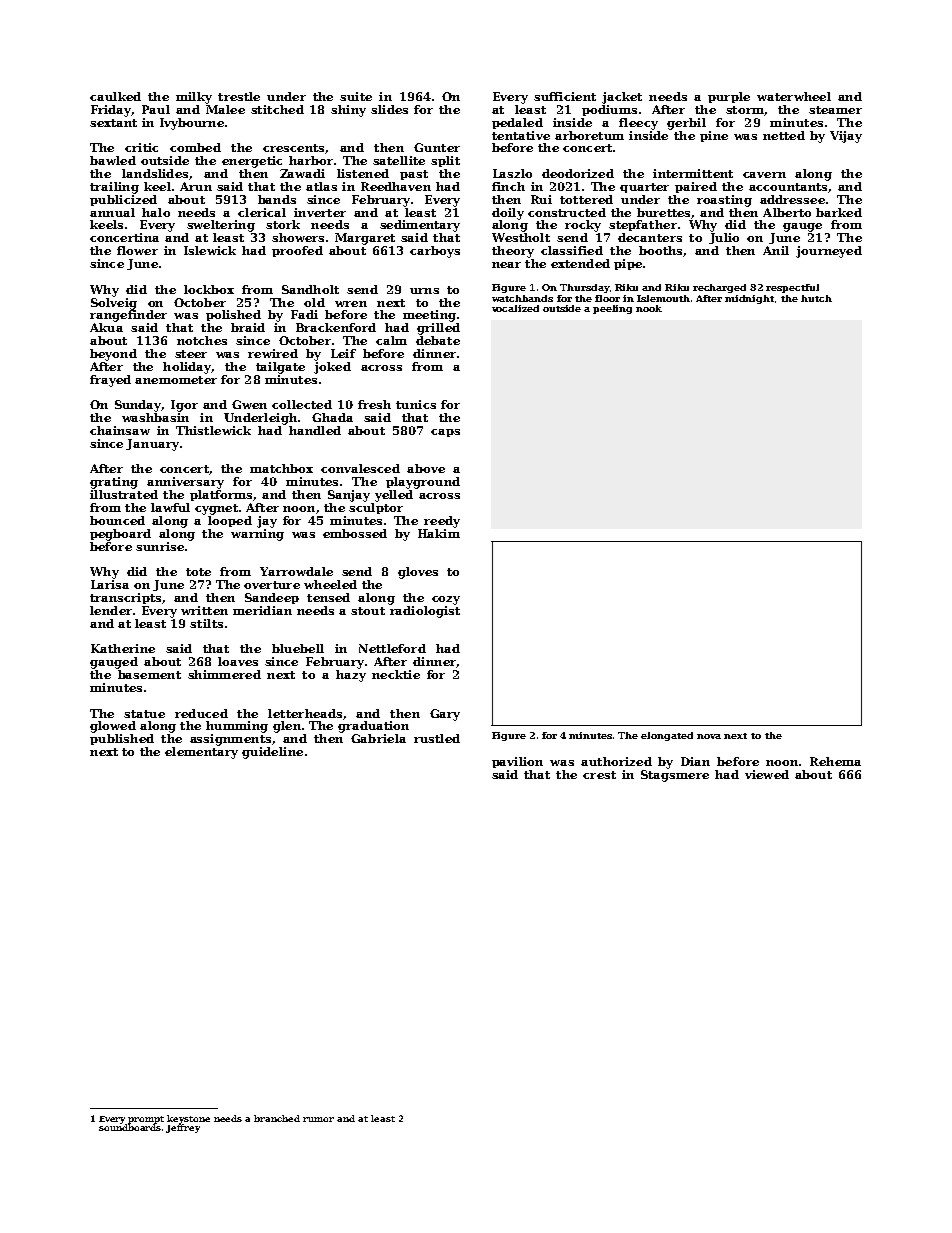 Image resolution: width=952 pixels, height=1233 pixels. What do you see at coordinates (437, 738) in the page?
I see `rustled` at bounding box center [437, 738].
